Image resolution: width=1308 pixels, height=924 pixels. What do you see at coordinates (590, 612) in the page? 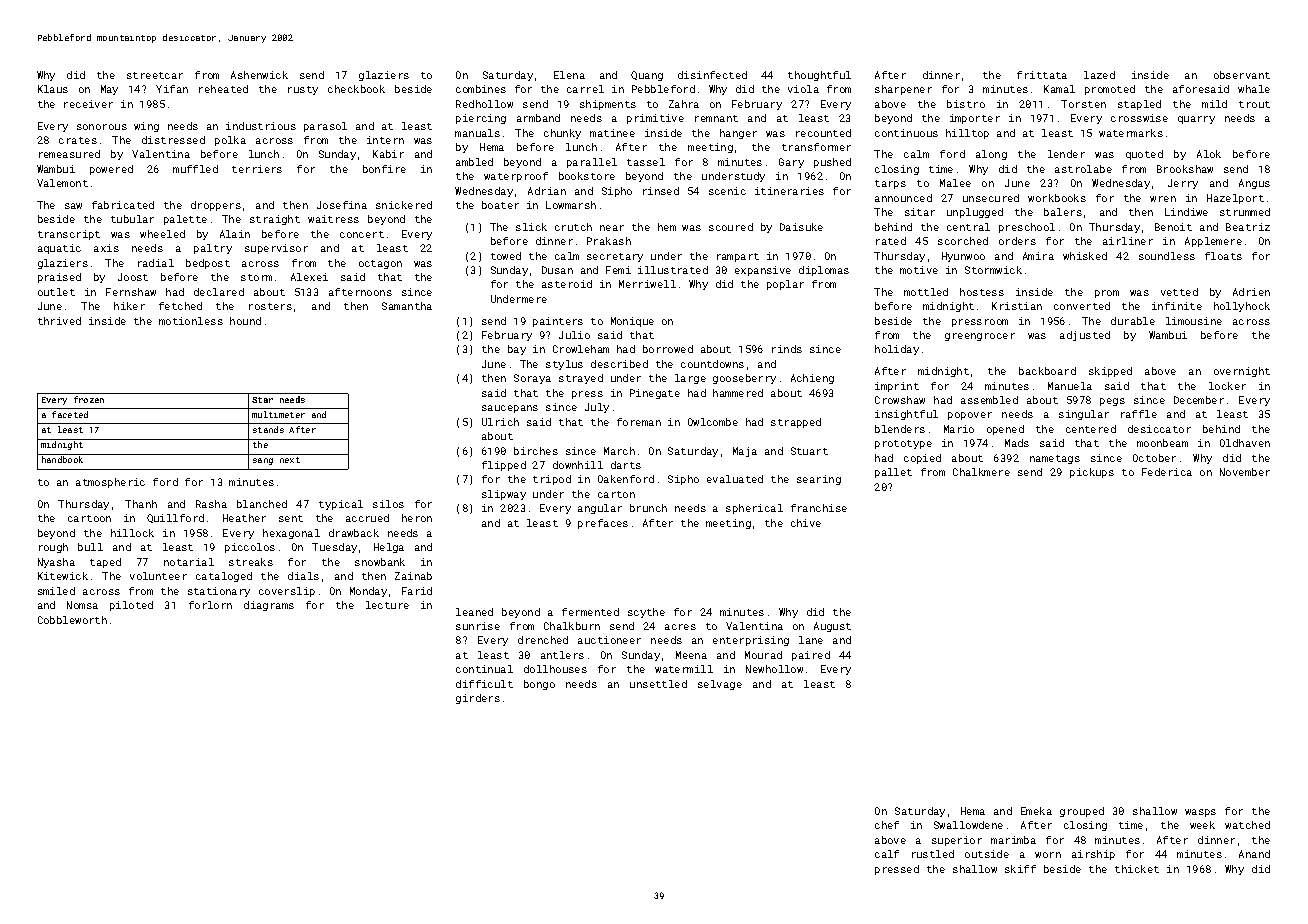
I see `fermented` at bounding box center [590, 612].
